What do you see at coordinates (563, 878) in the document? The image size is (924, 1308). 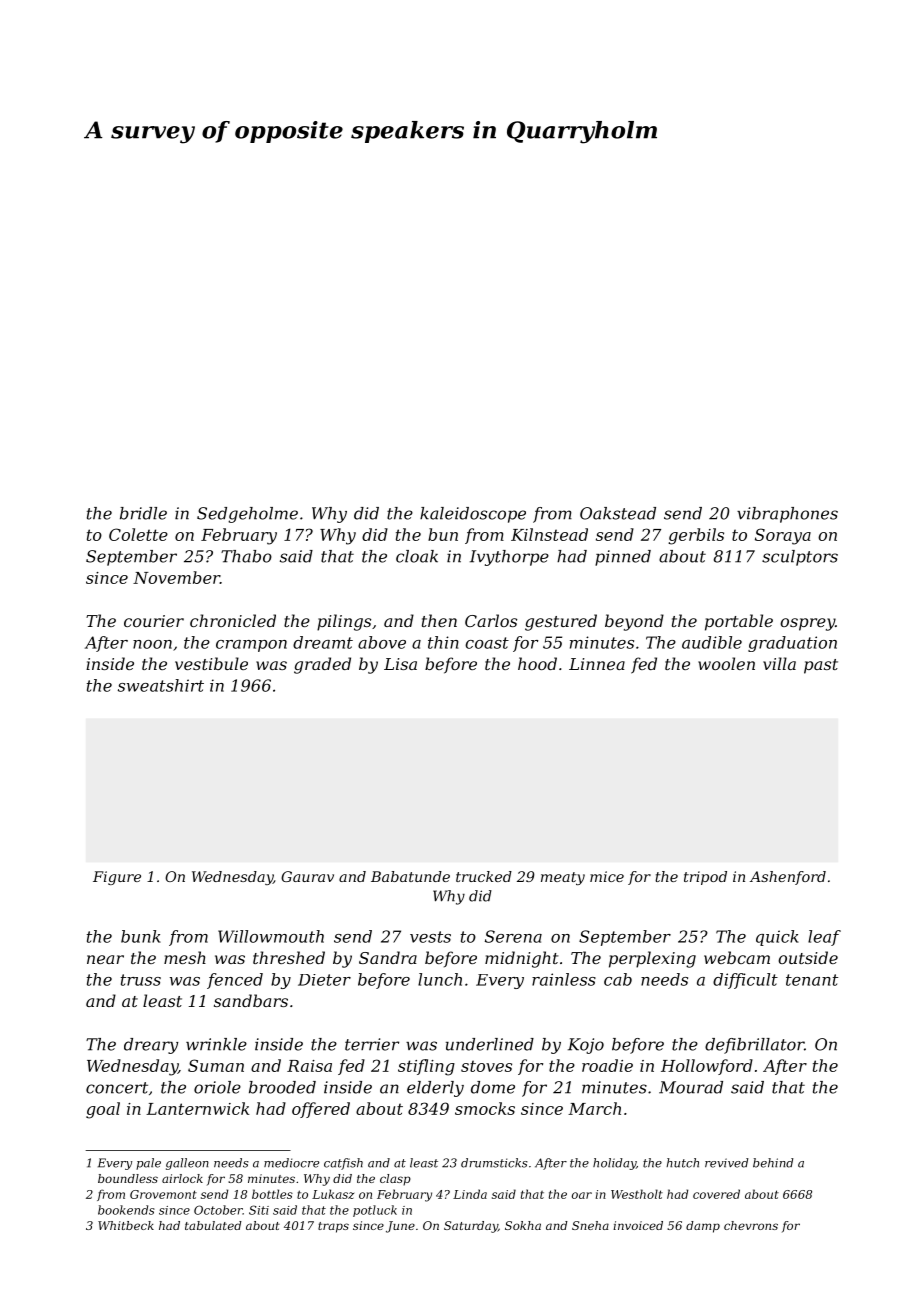 I see `meaty` at bounding box center [563, 878].
